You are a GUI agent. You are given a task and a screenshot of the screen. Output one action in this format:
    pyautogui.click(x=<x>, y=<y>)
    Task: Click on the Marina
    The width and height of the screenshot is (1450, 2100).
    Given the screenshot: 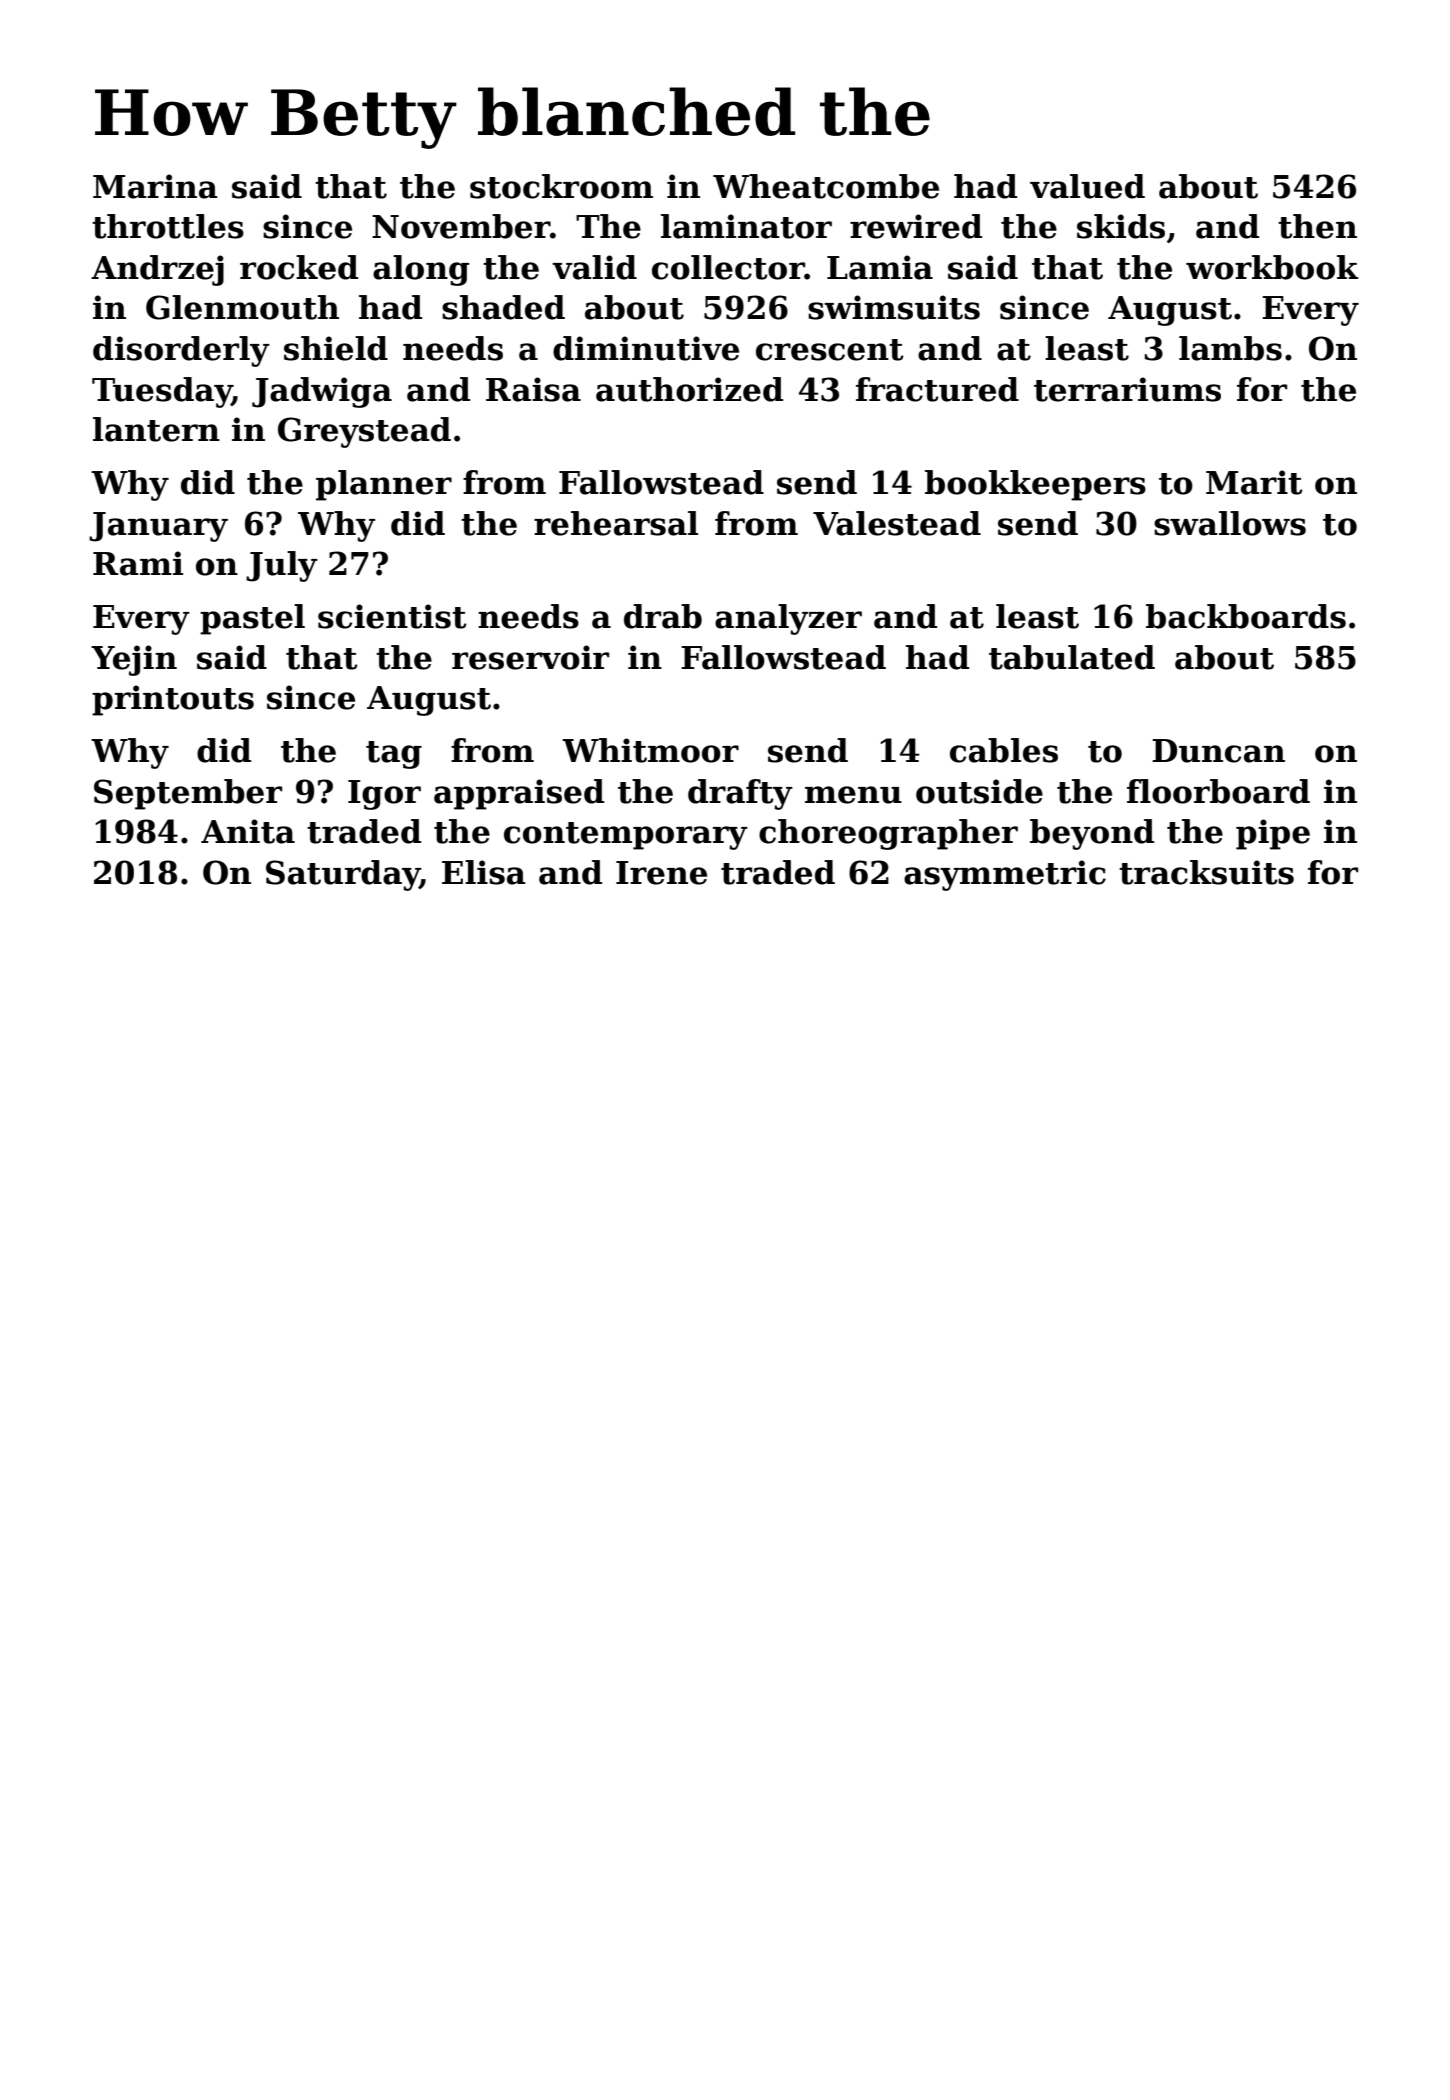 What is the action you would take?
    pyautogui.click(x=155, y=186)
